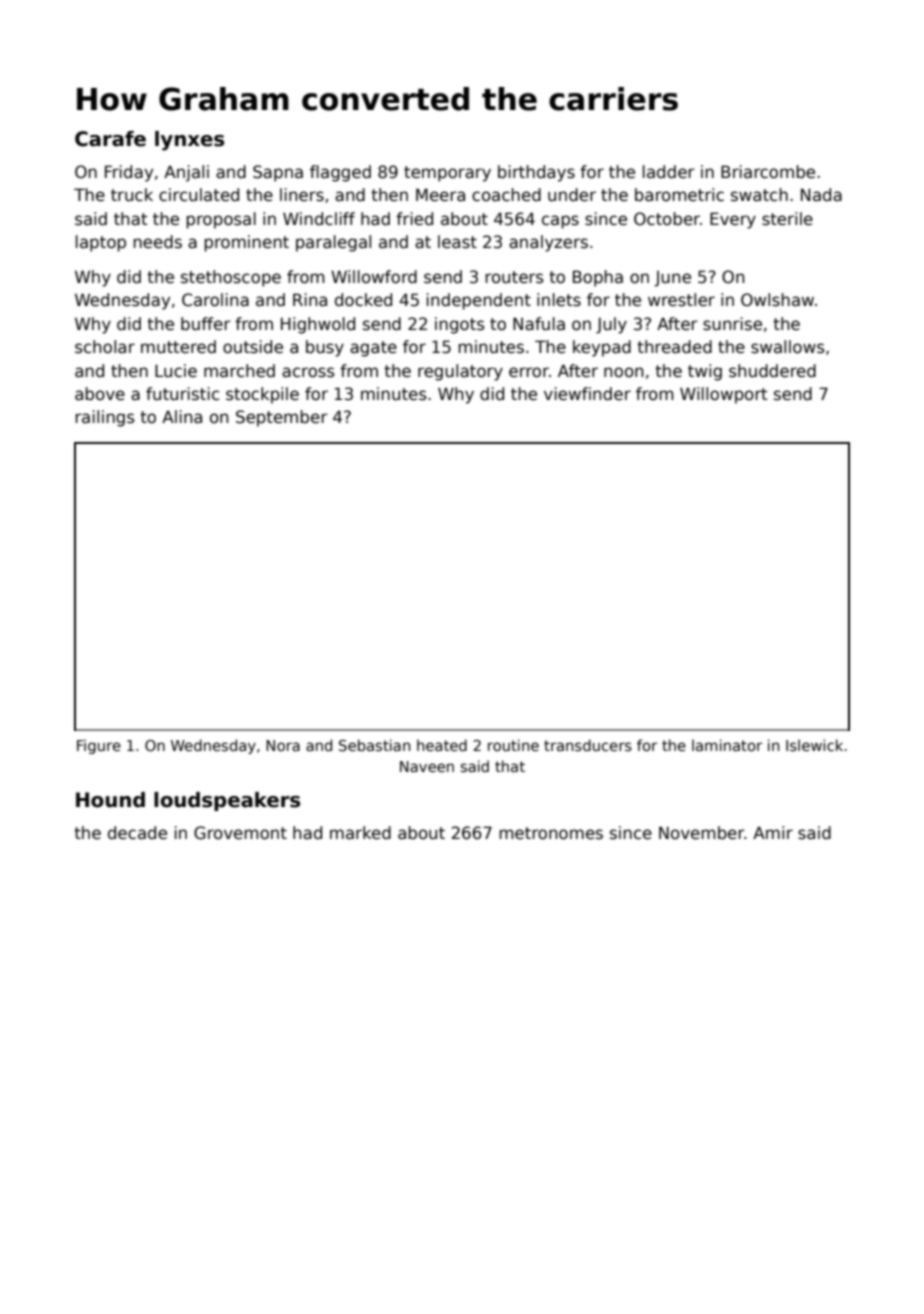  I want to click on viewfinder, so click(587, 394).
